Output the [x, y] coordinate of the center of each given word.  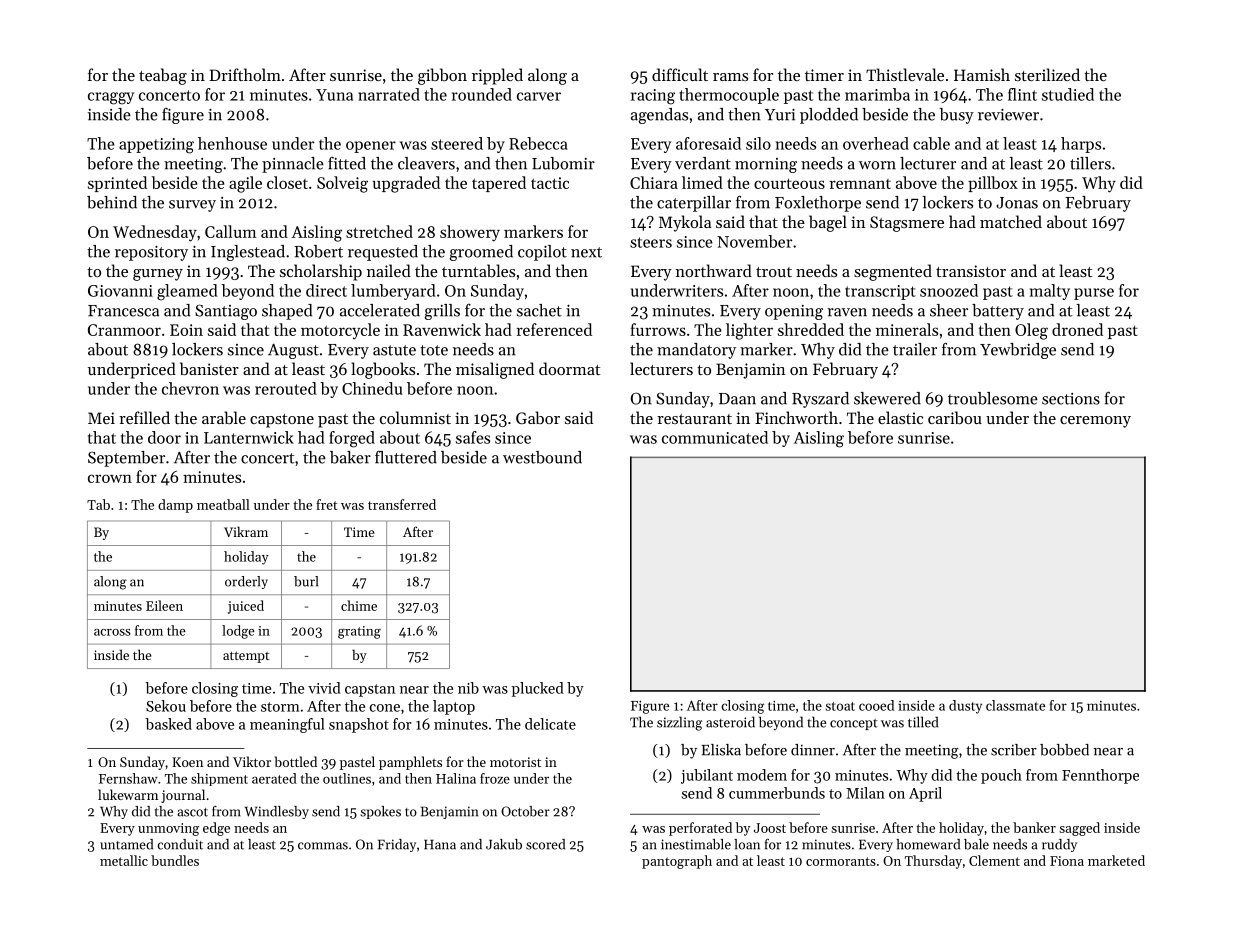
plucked [538, 689]
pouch [1001, 776]
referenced [554, 329]
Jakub [504, 844]
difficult [680, 74]
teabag [163, 76]
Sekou [166, 706]
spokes [380, 812]
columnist [415, 417]
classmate [1015, 705]
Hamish [982, 74]
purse [1094, 294]
